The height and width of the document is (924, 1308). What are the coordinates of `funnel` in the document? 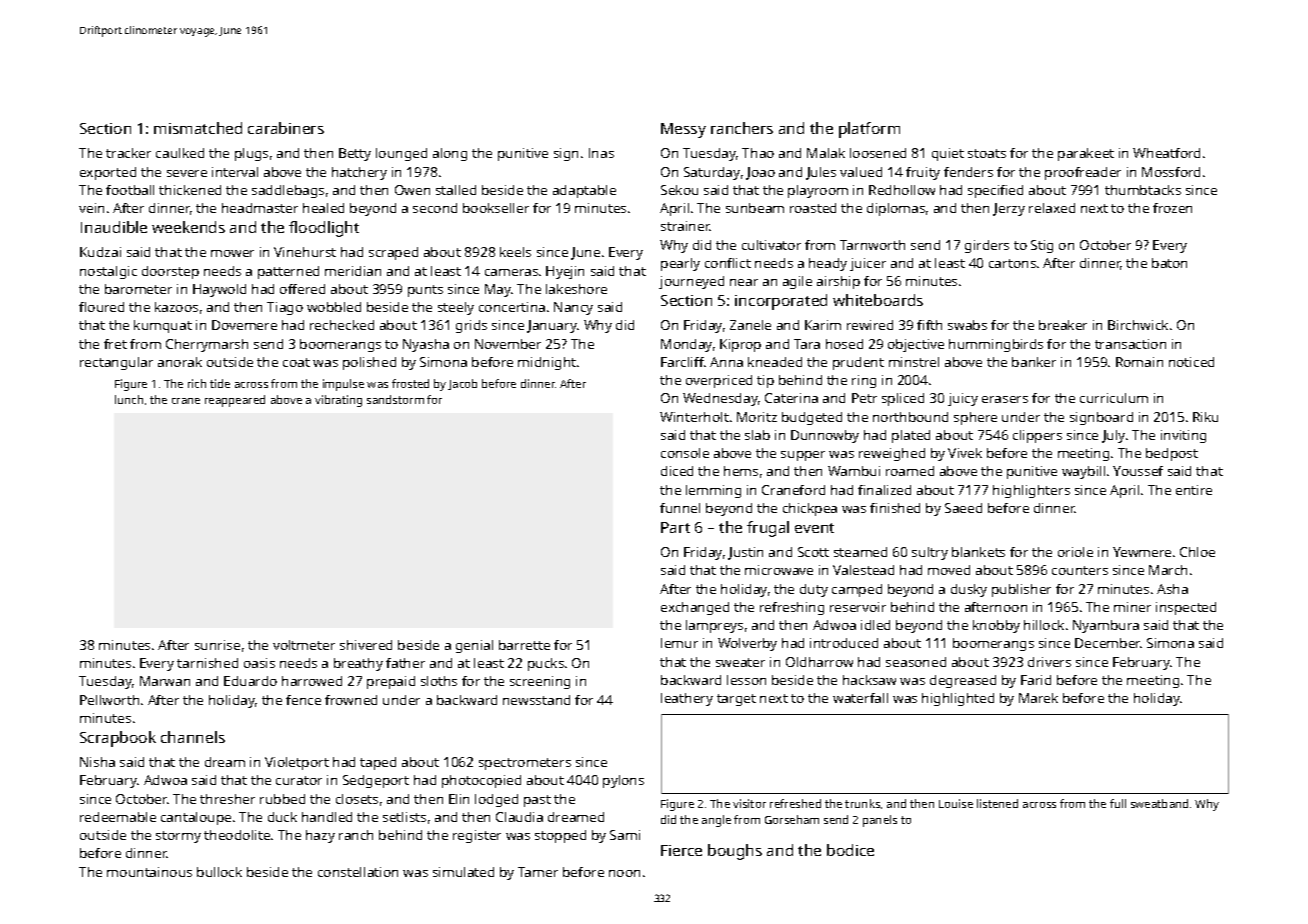 It's located at (680, 508).
